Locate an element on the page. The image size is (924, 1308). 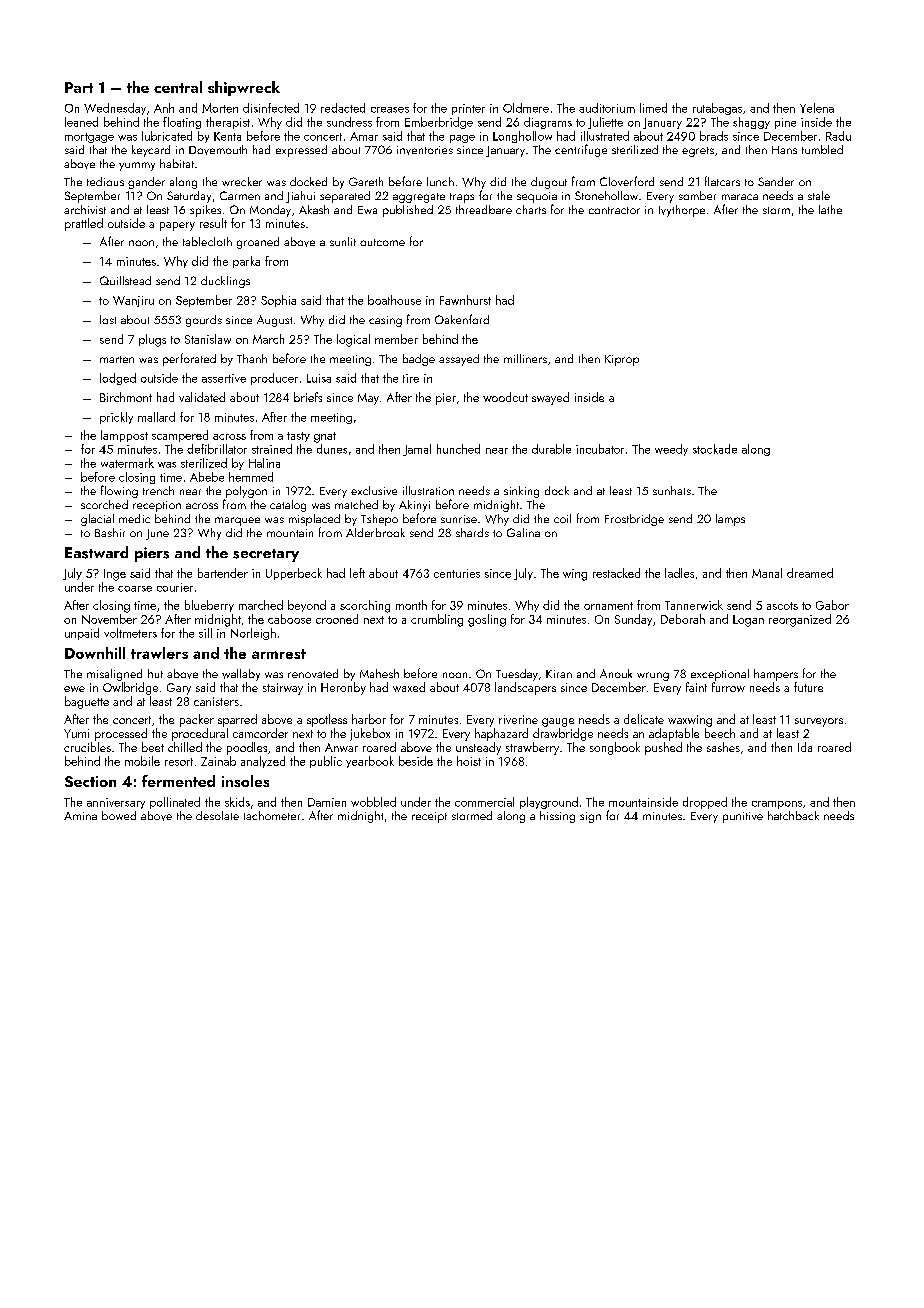
Quillstead is located at coordinates (125, 280).
